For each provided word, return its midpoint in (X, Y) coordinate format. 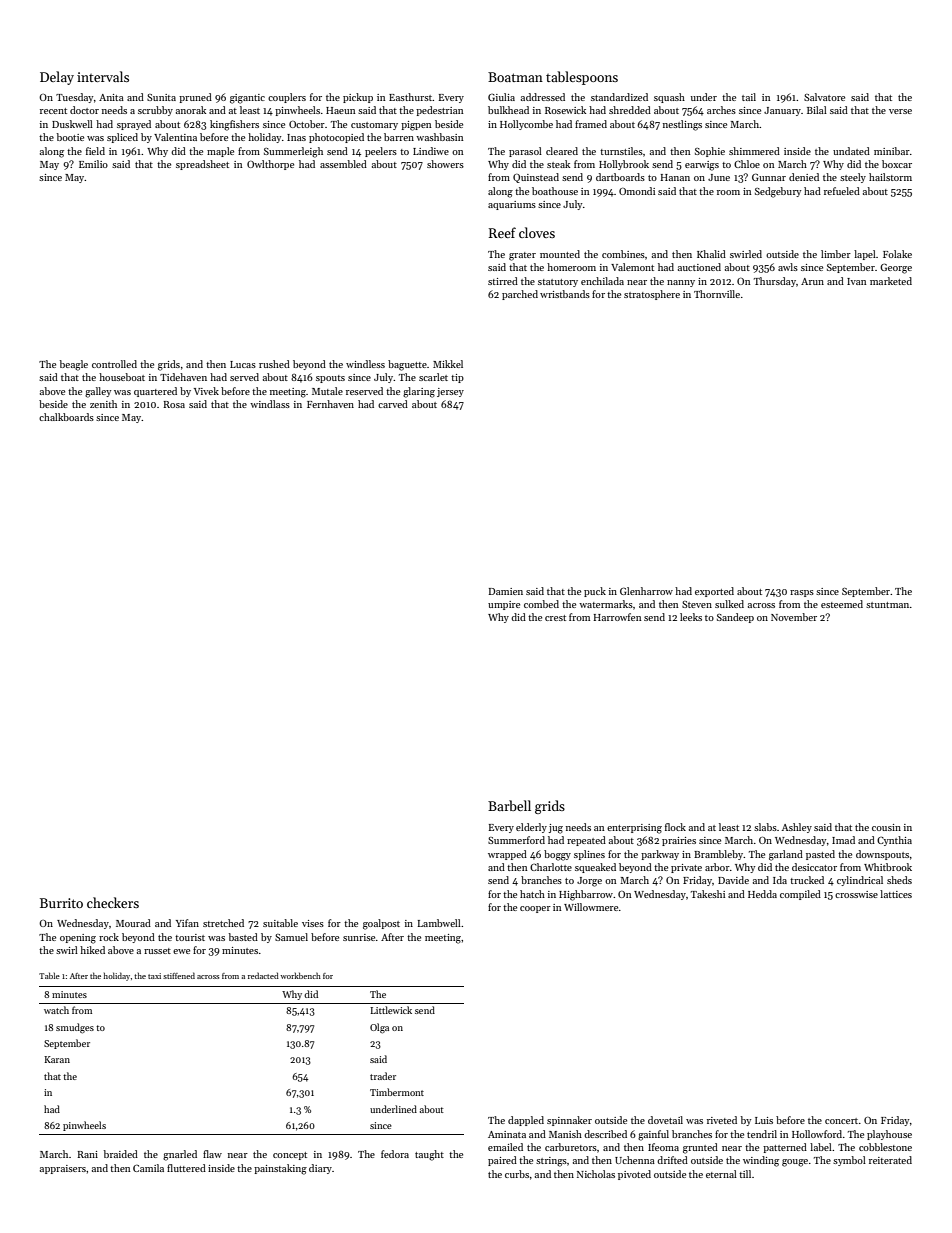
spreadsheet (202, 165)
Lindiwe (431, 151)
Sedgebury (778, 192)
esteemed (842, 604)
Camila (148, 1168)
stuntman (887, 605)
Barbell (509, 805)
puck (595, 592)
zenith (103, 404)
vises (313, 923)
